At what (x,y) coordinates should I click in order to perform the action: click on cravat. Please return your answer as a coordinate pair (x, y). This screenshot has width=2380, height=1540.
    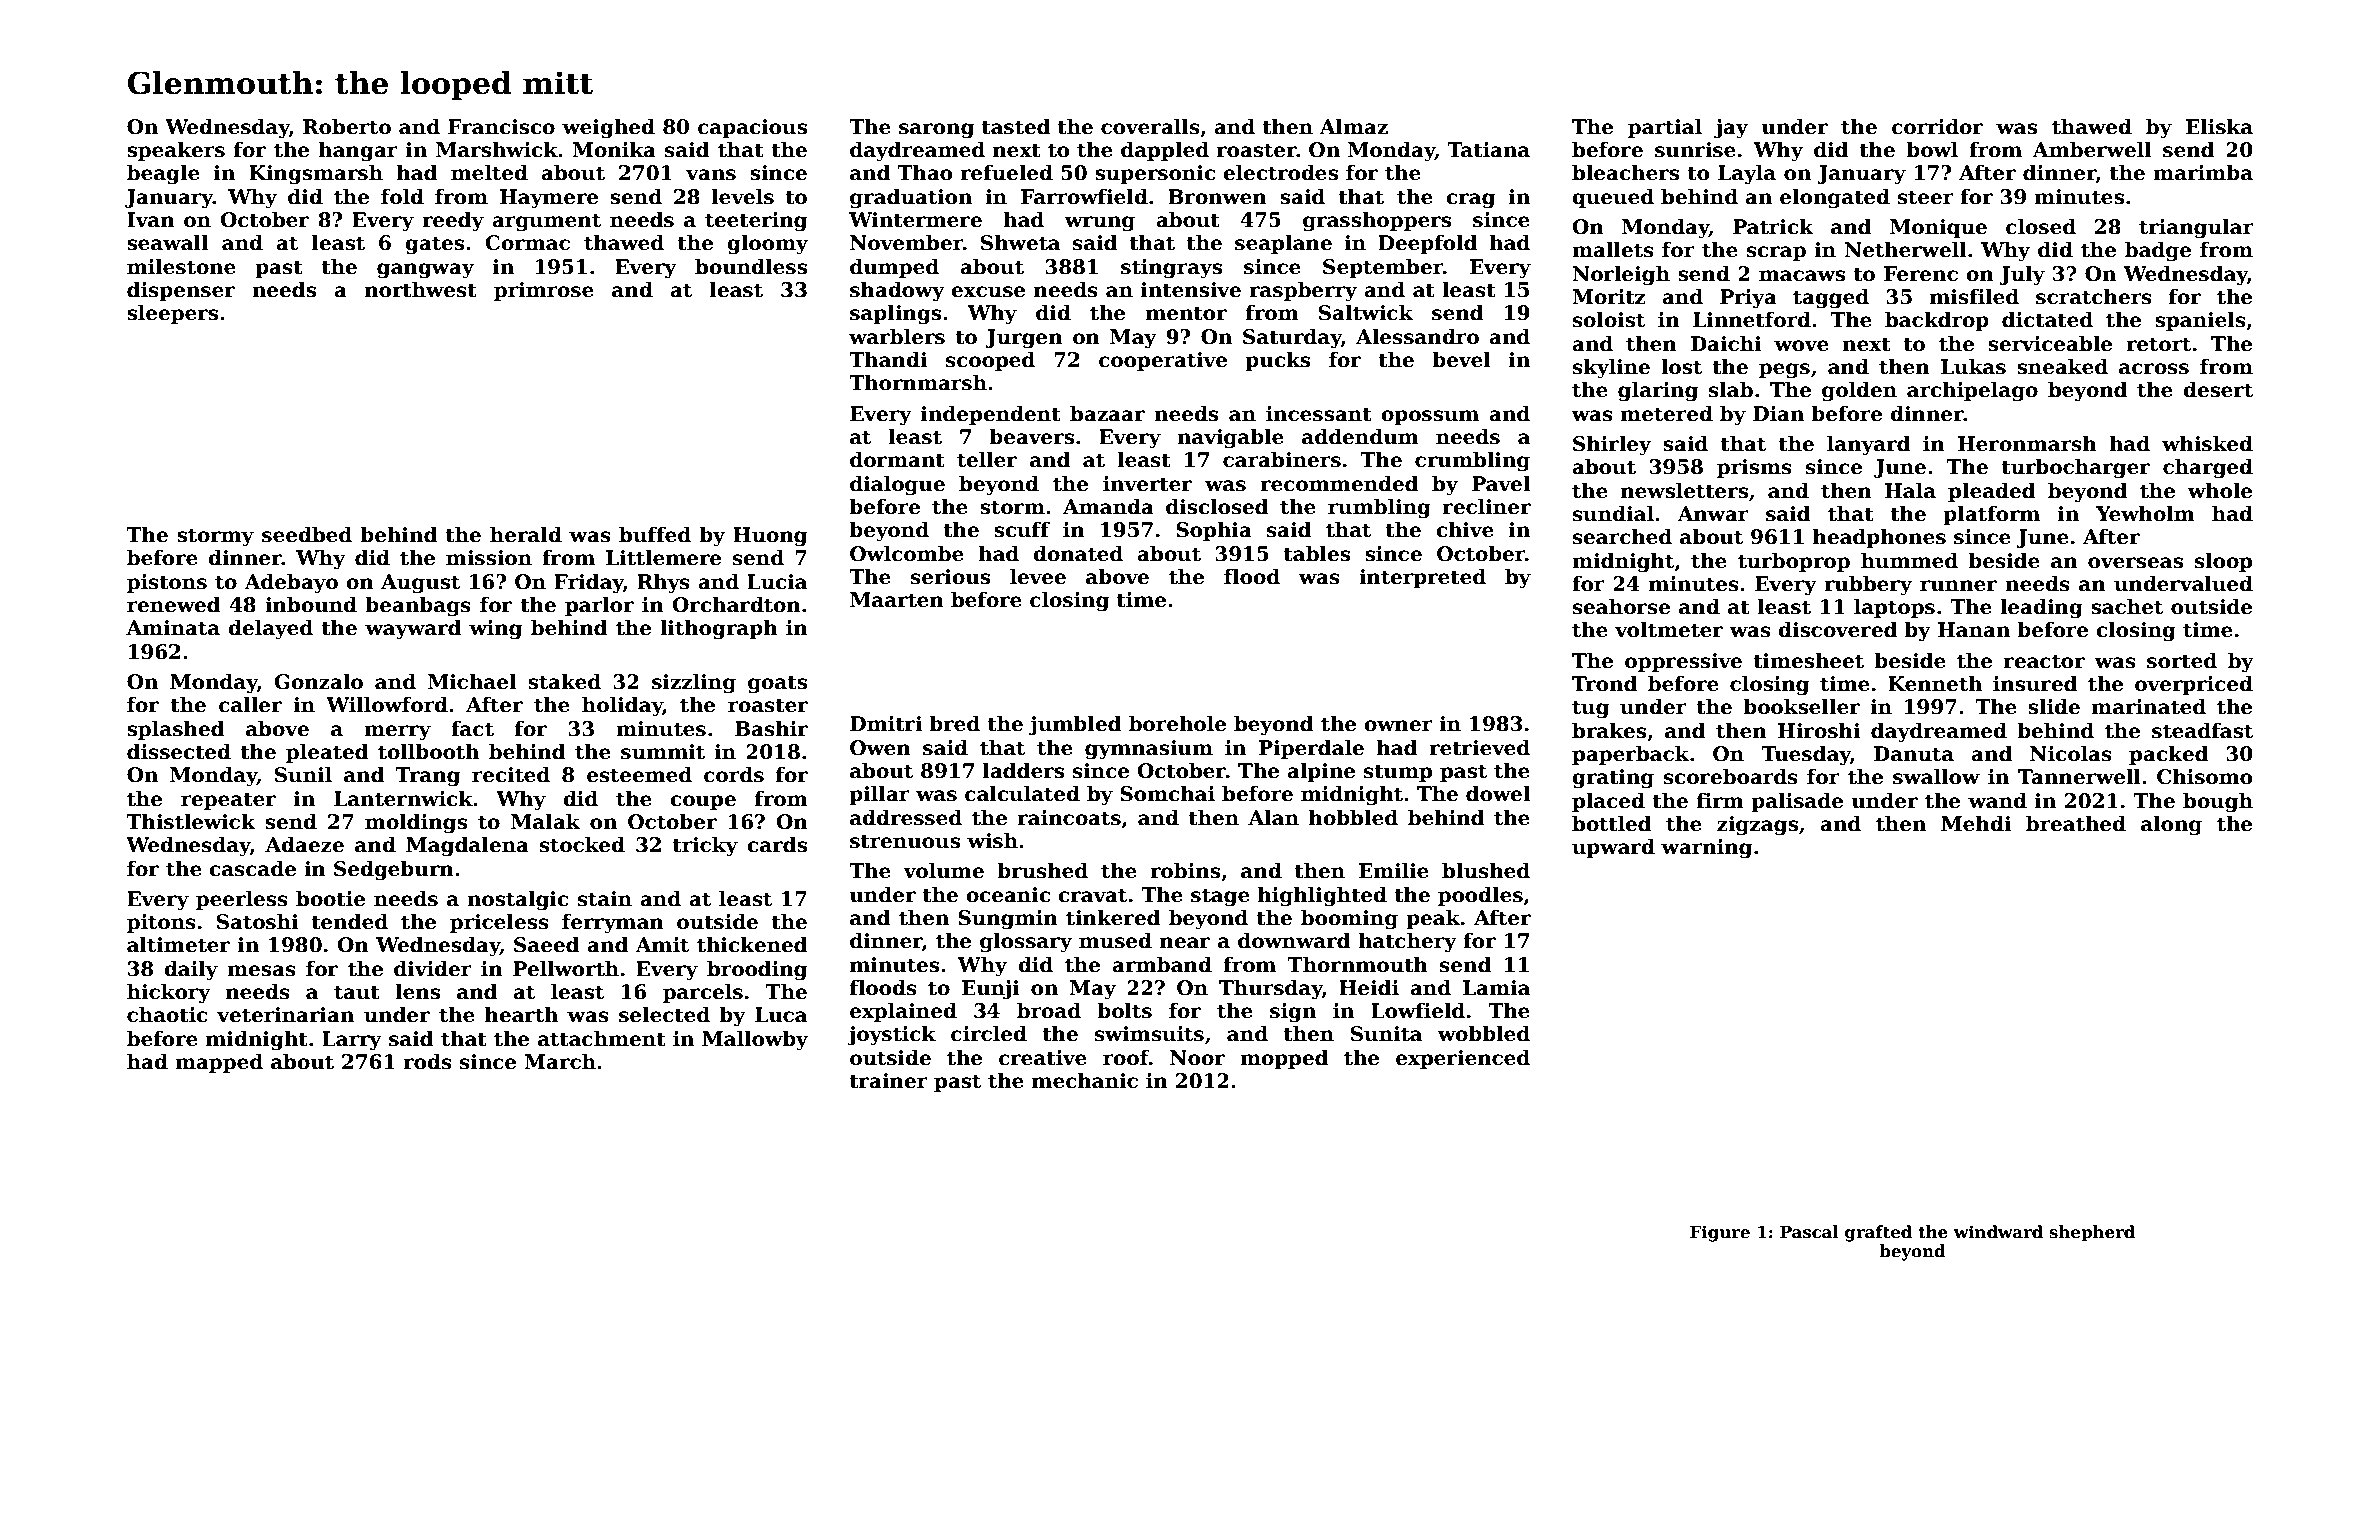
    Looking at the image, I should click on (1092, 895).
